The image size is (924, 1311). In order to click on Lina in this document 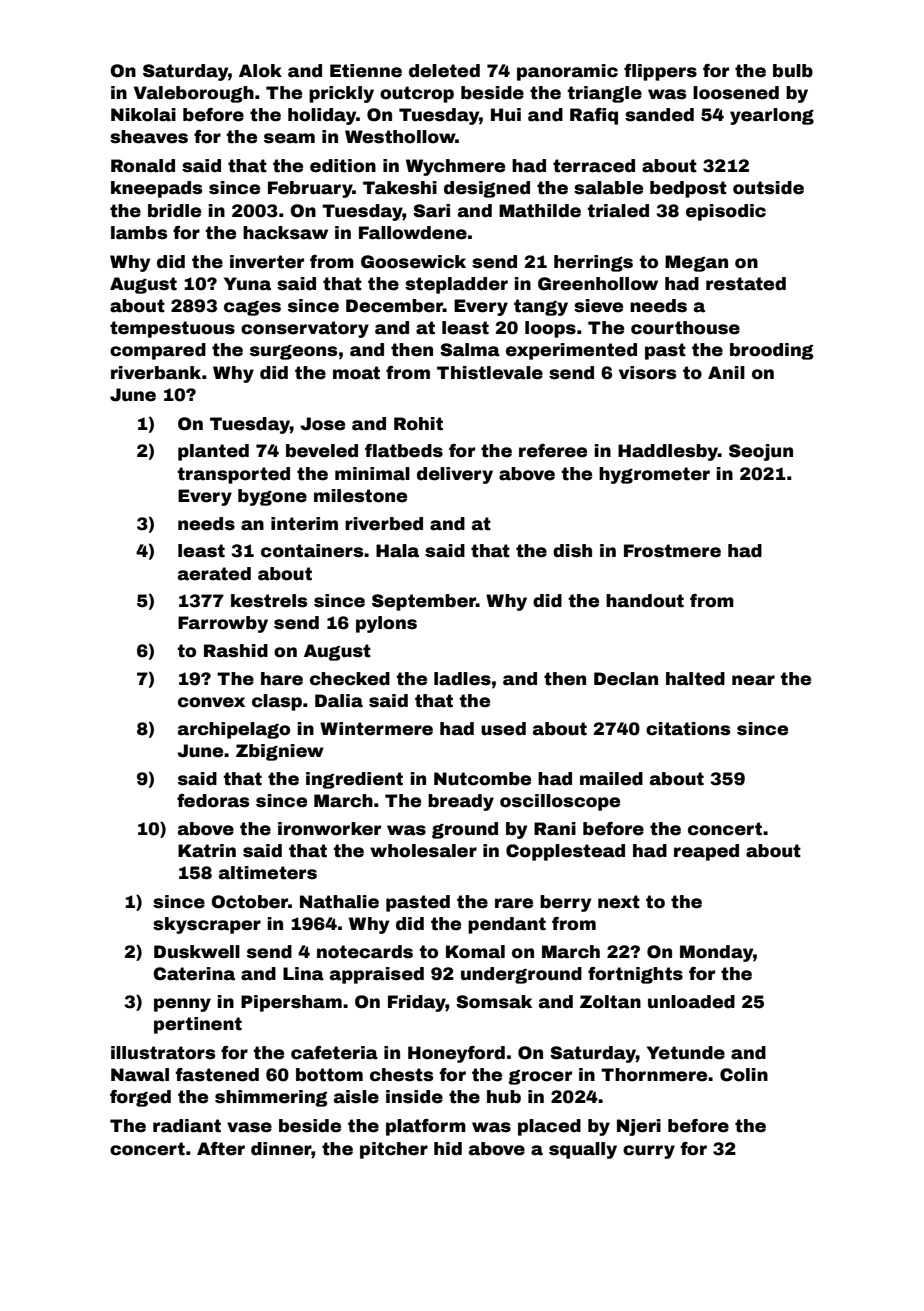, I will do `click(303, 974)`.
